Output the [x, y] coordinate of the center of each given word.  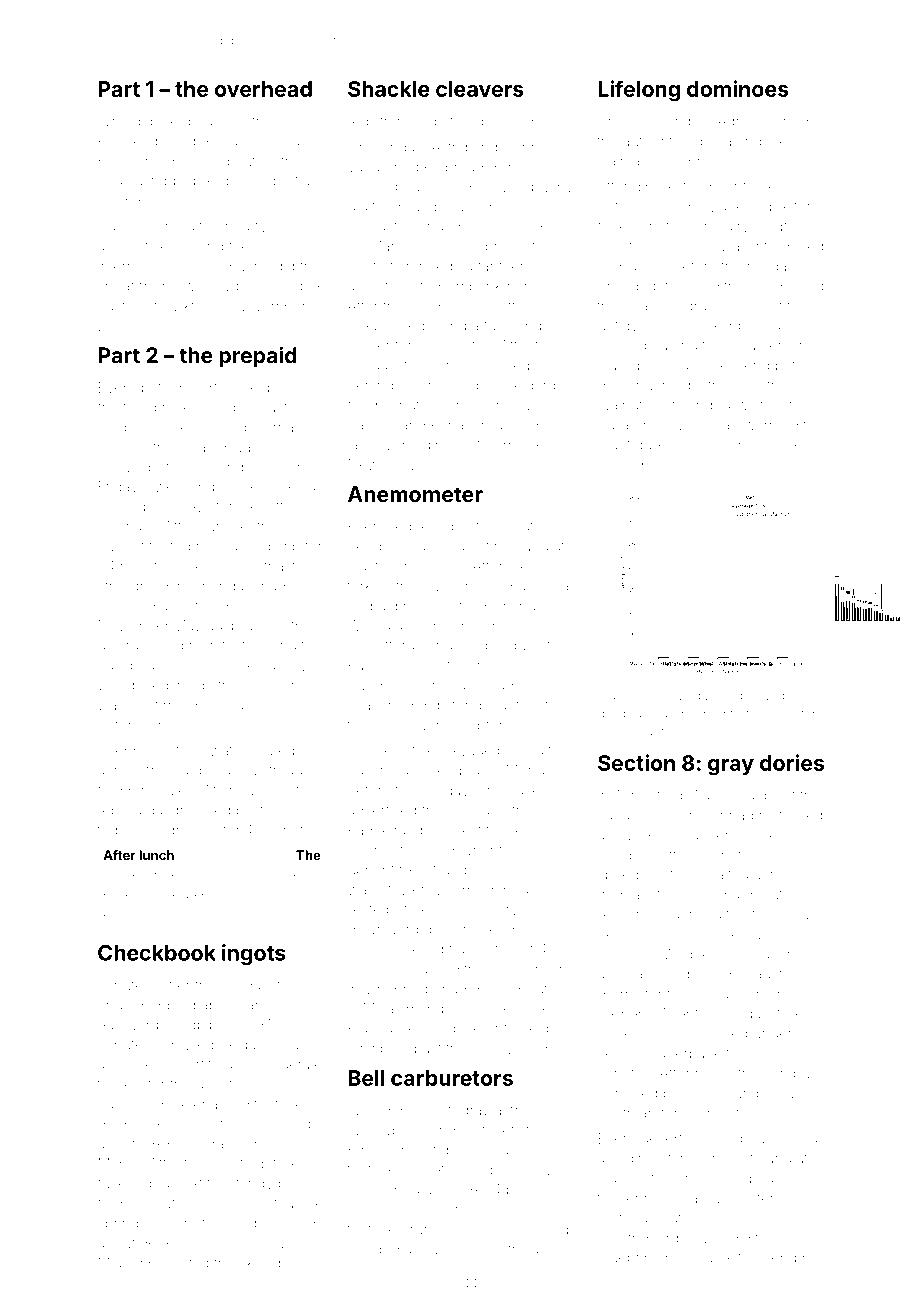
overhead [263, 89]
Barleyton [727, 1259]
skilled [260, 1263]
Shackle [389, 89]
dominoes [738, 88]
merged [373, 1251]
